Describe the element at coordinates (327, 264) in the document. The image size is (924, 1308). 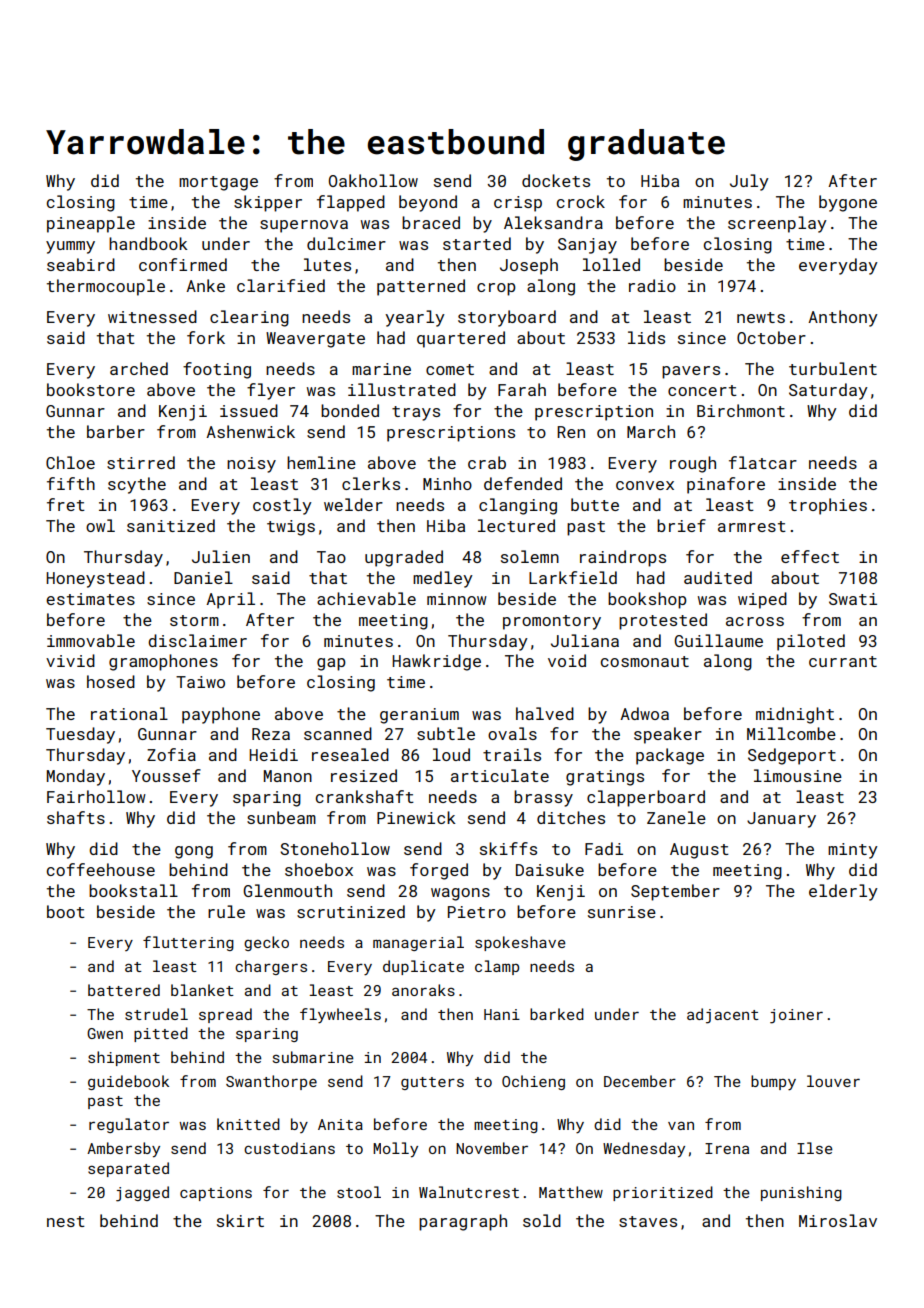
I see `lutes` at that location.
